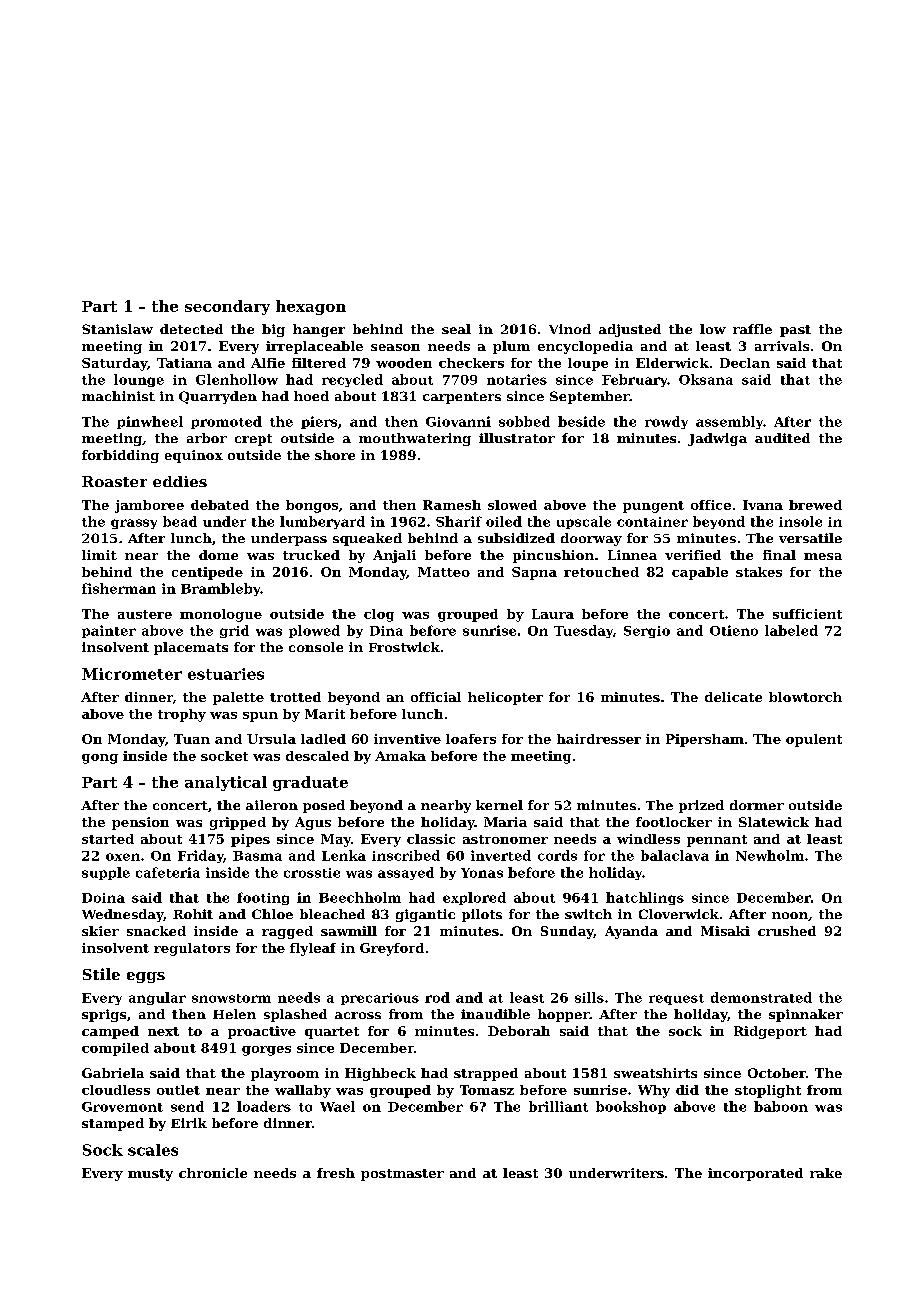  I want to click on chronicle, so click(213, 1173).
